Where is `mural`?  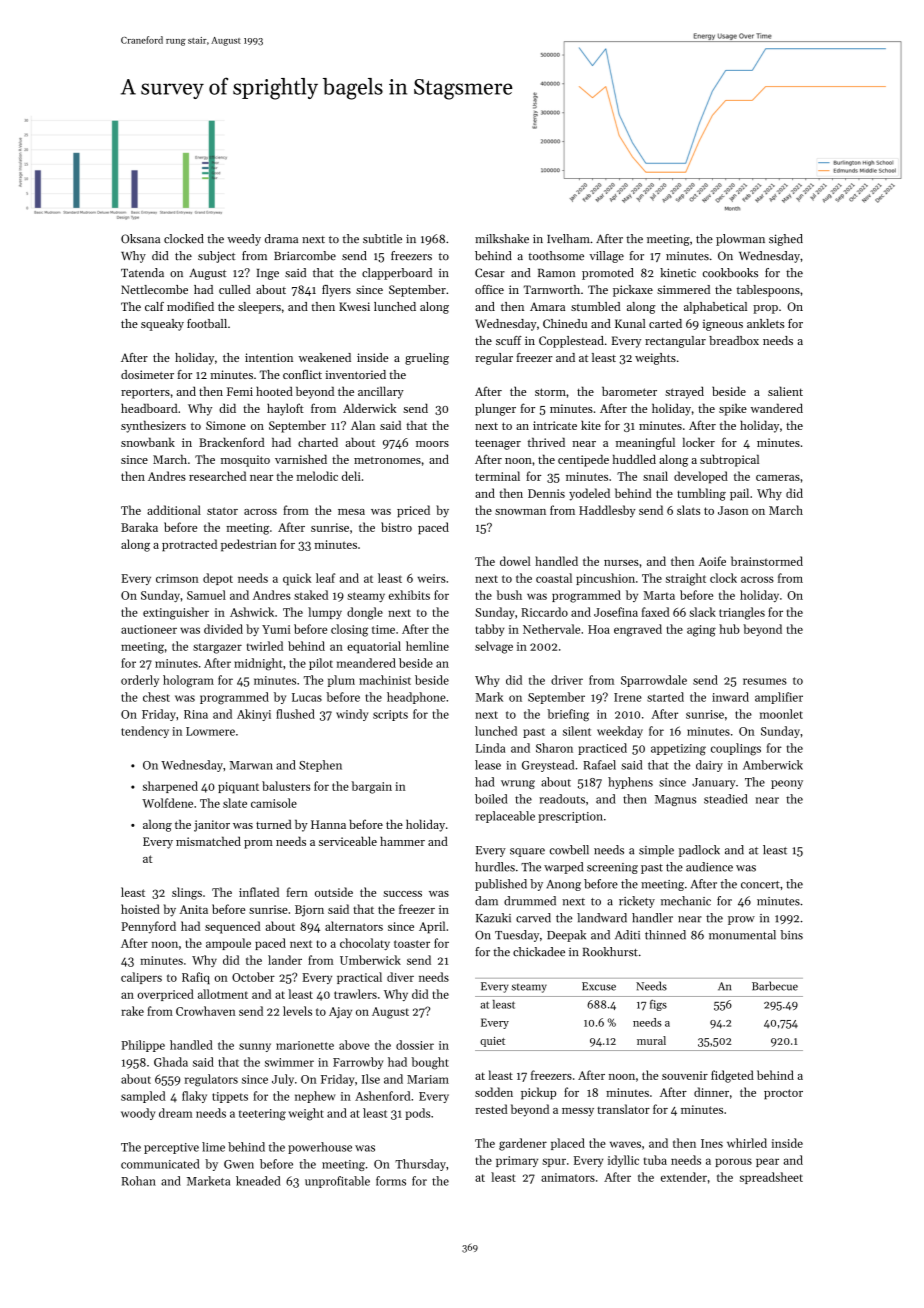 mural is located at coordinates (651, 1040).
